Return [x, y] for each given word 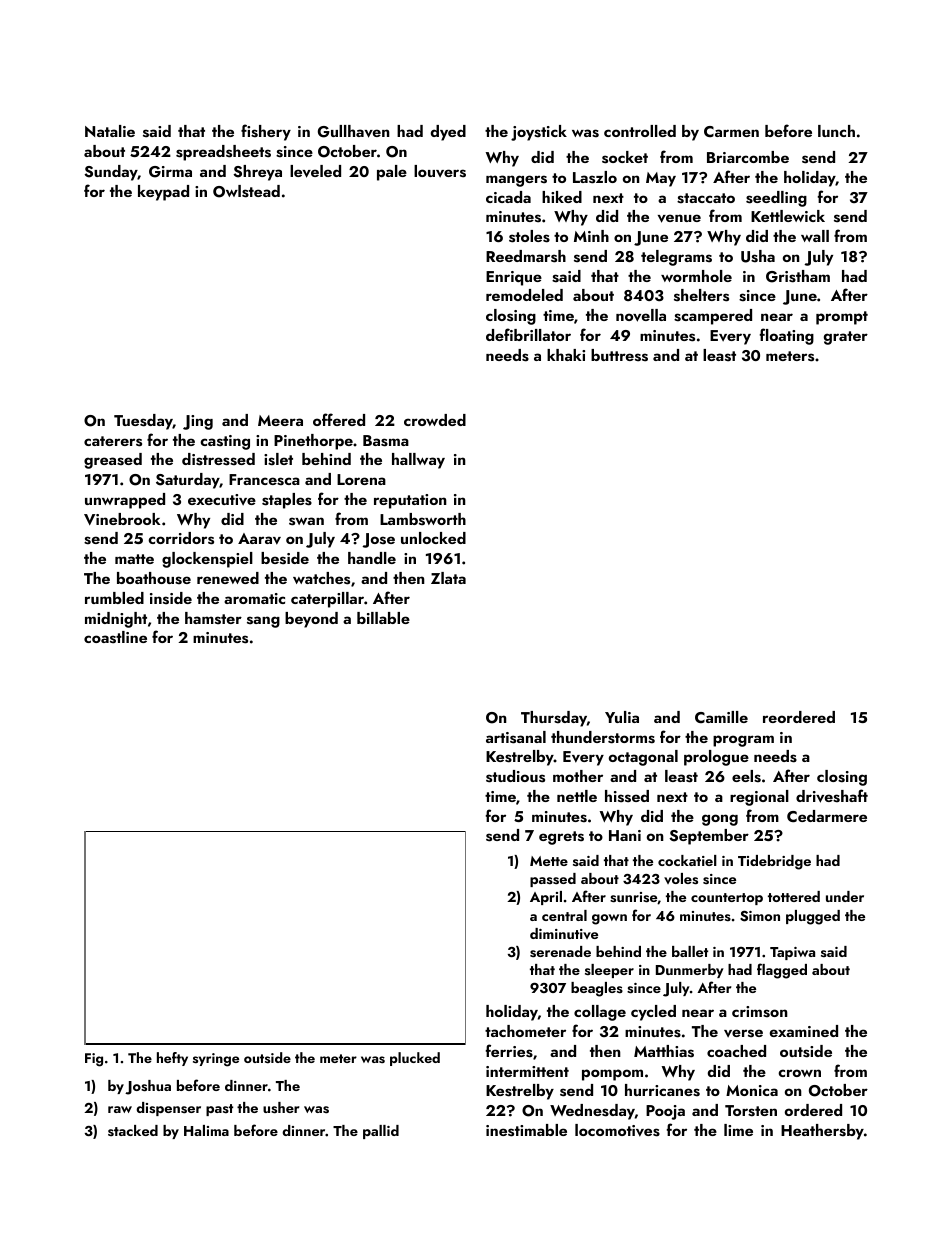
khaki [566, 355]
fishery [266, 132]
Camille [721, 717]
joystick [539, 133]
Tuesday [143, 422]
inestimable [526, 1130]
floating [787, 336]
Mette [549, 861]
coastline [115, 637]
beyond [311, 620]
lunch [836, 131]
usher [281, 1108]
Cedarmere [827, 816]
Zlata [448, 578]
